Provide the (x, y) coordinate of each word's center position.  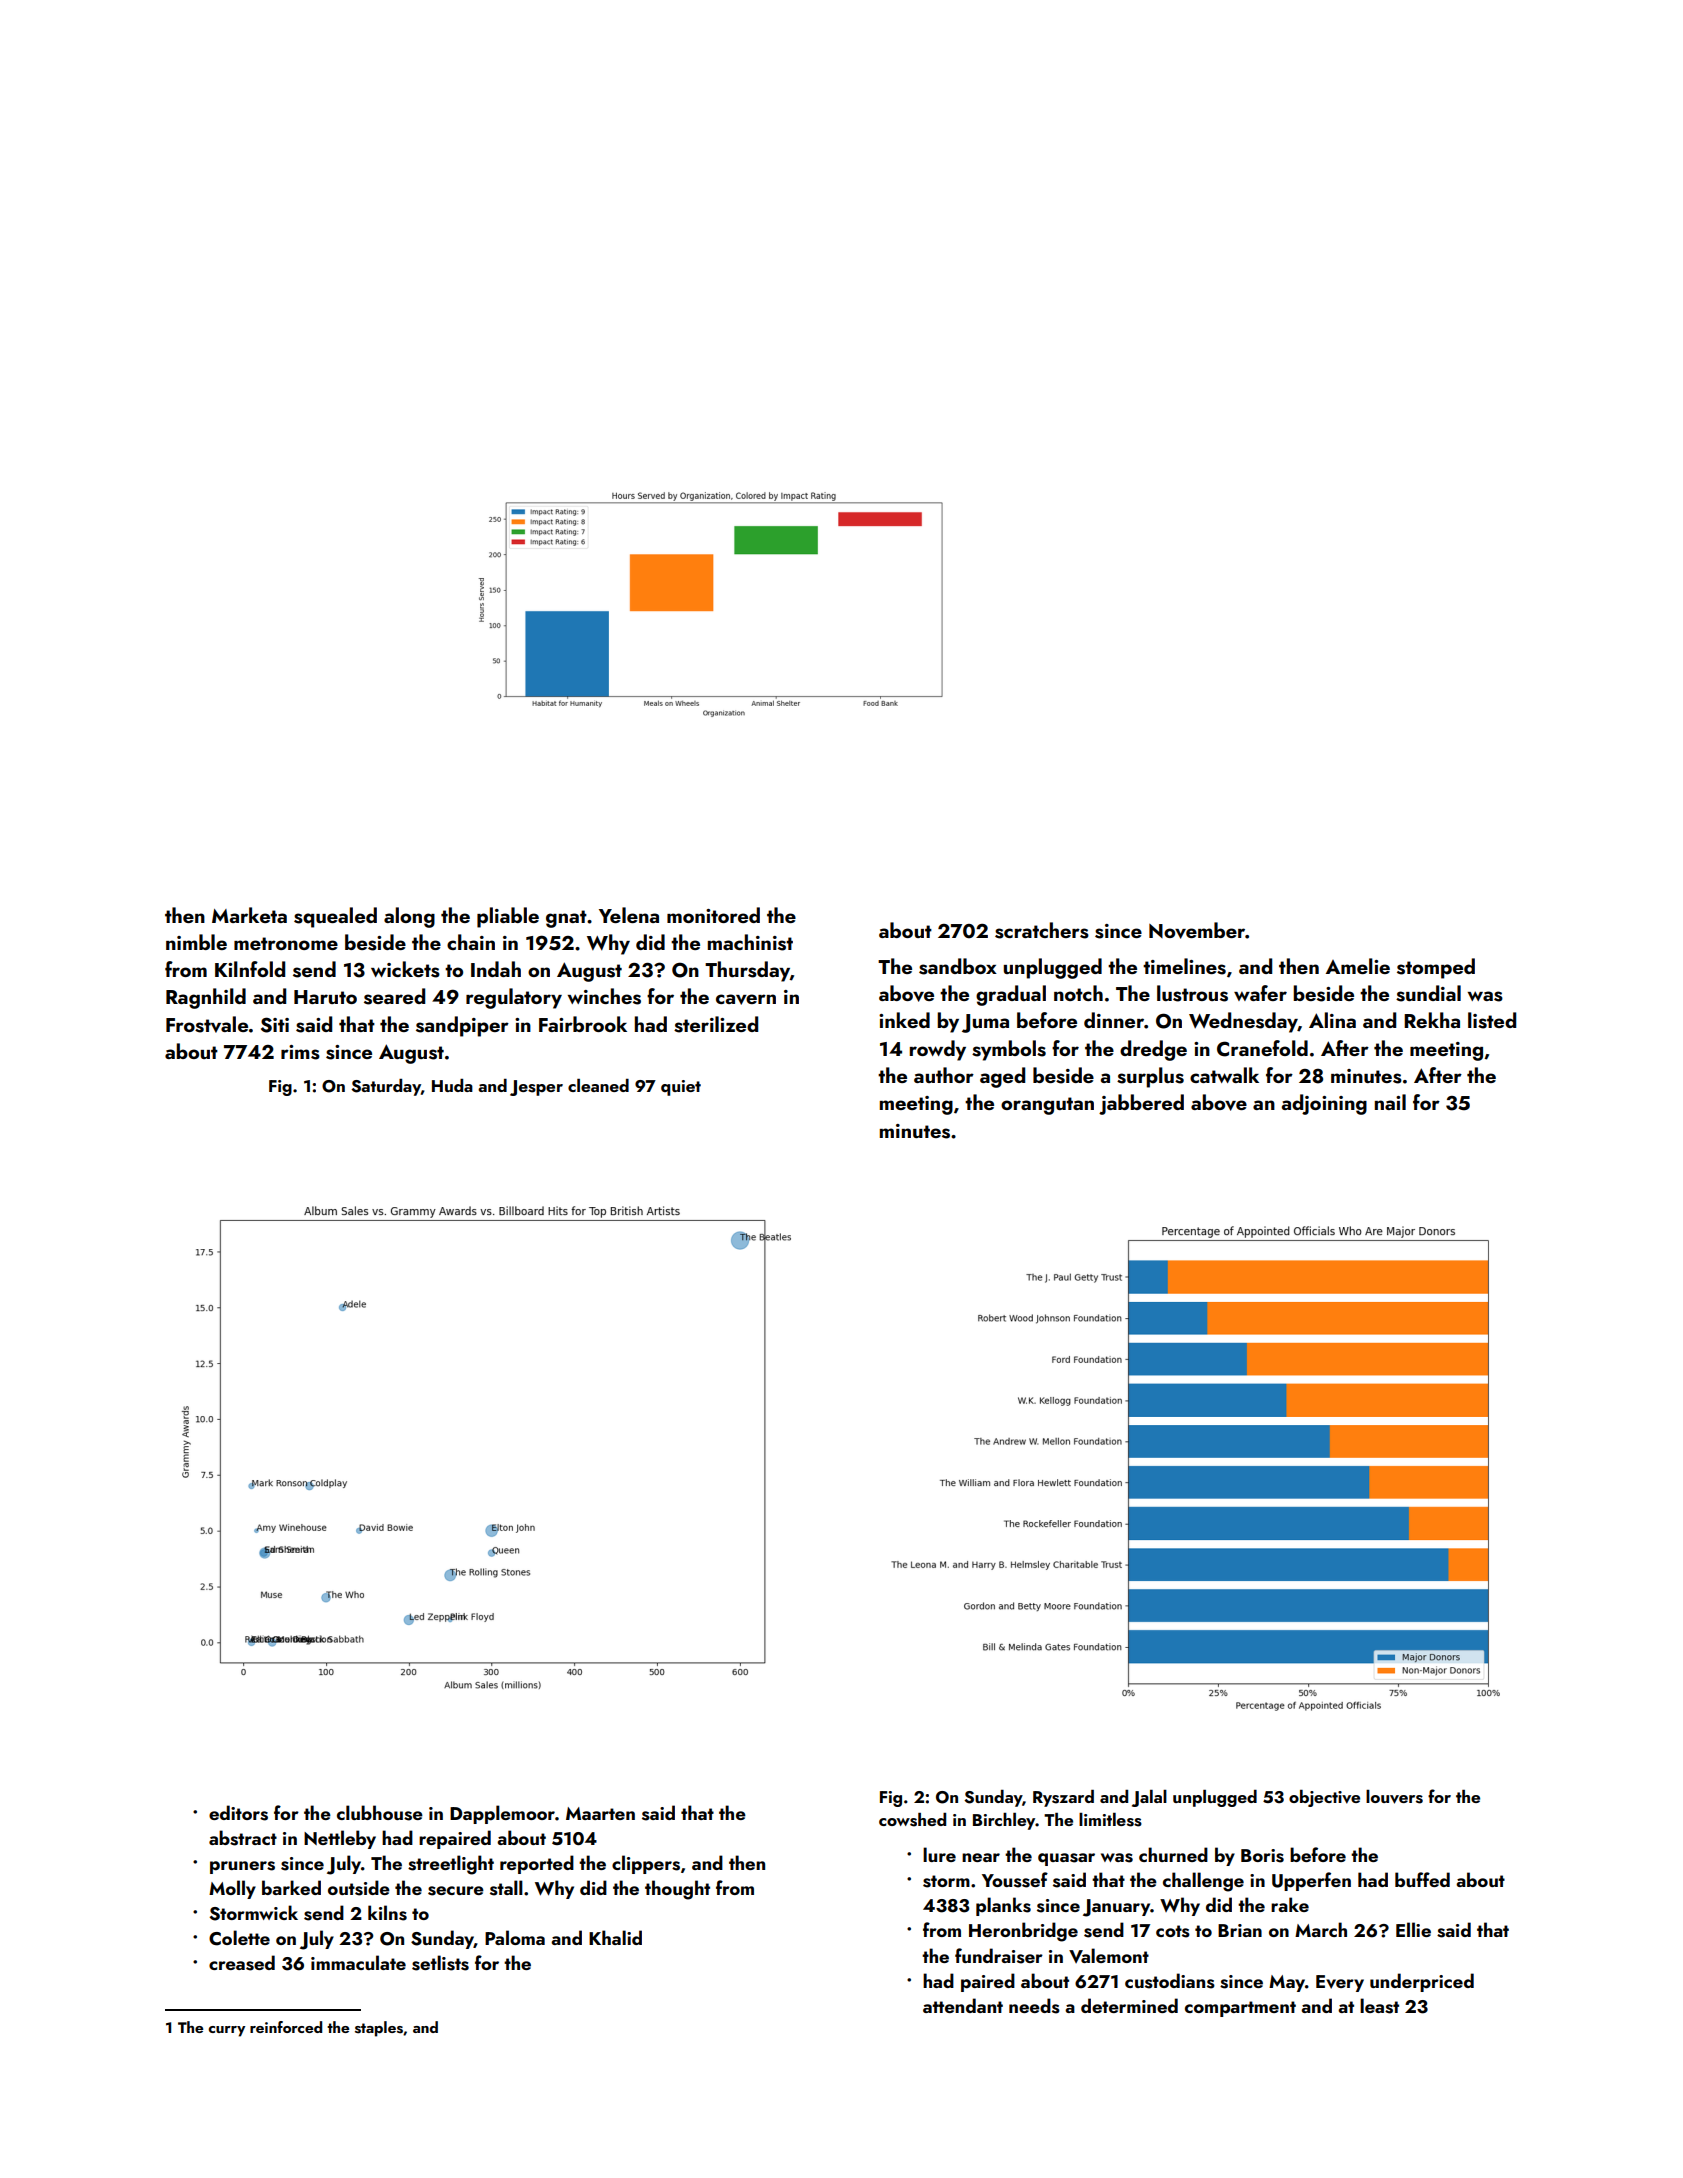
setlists (440, 1963)
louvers (1394, 1797)
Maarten (600, 1813)
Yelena (629, 915)
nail (1390, 1102)
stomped (1436, 968)
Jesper (536, 1088)
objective (1324, 1798)
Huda (452, 1085)
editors (238, 1813)
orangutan (1047, 1106)
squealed (335, 917)
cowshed (912, 1820)
